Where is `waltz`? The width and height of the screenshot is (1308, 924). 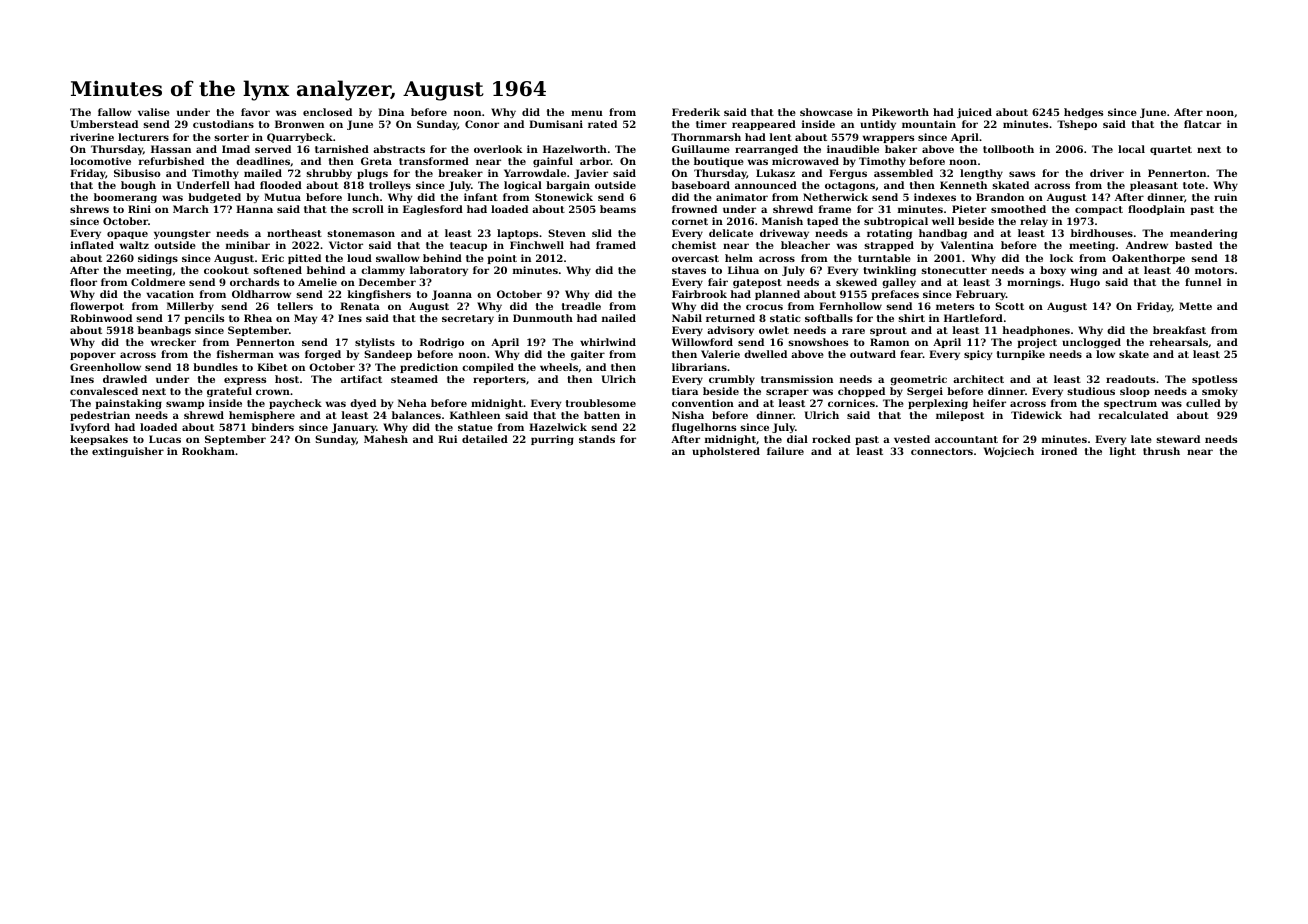
waltz is located at coordinates (134, 245).
